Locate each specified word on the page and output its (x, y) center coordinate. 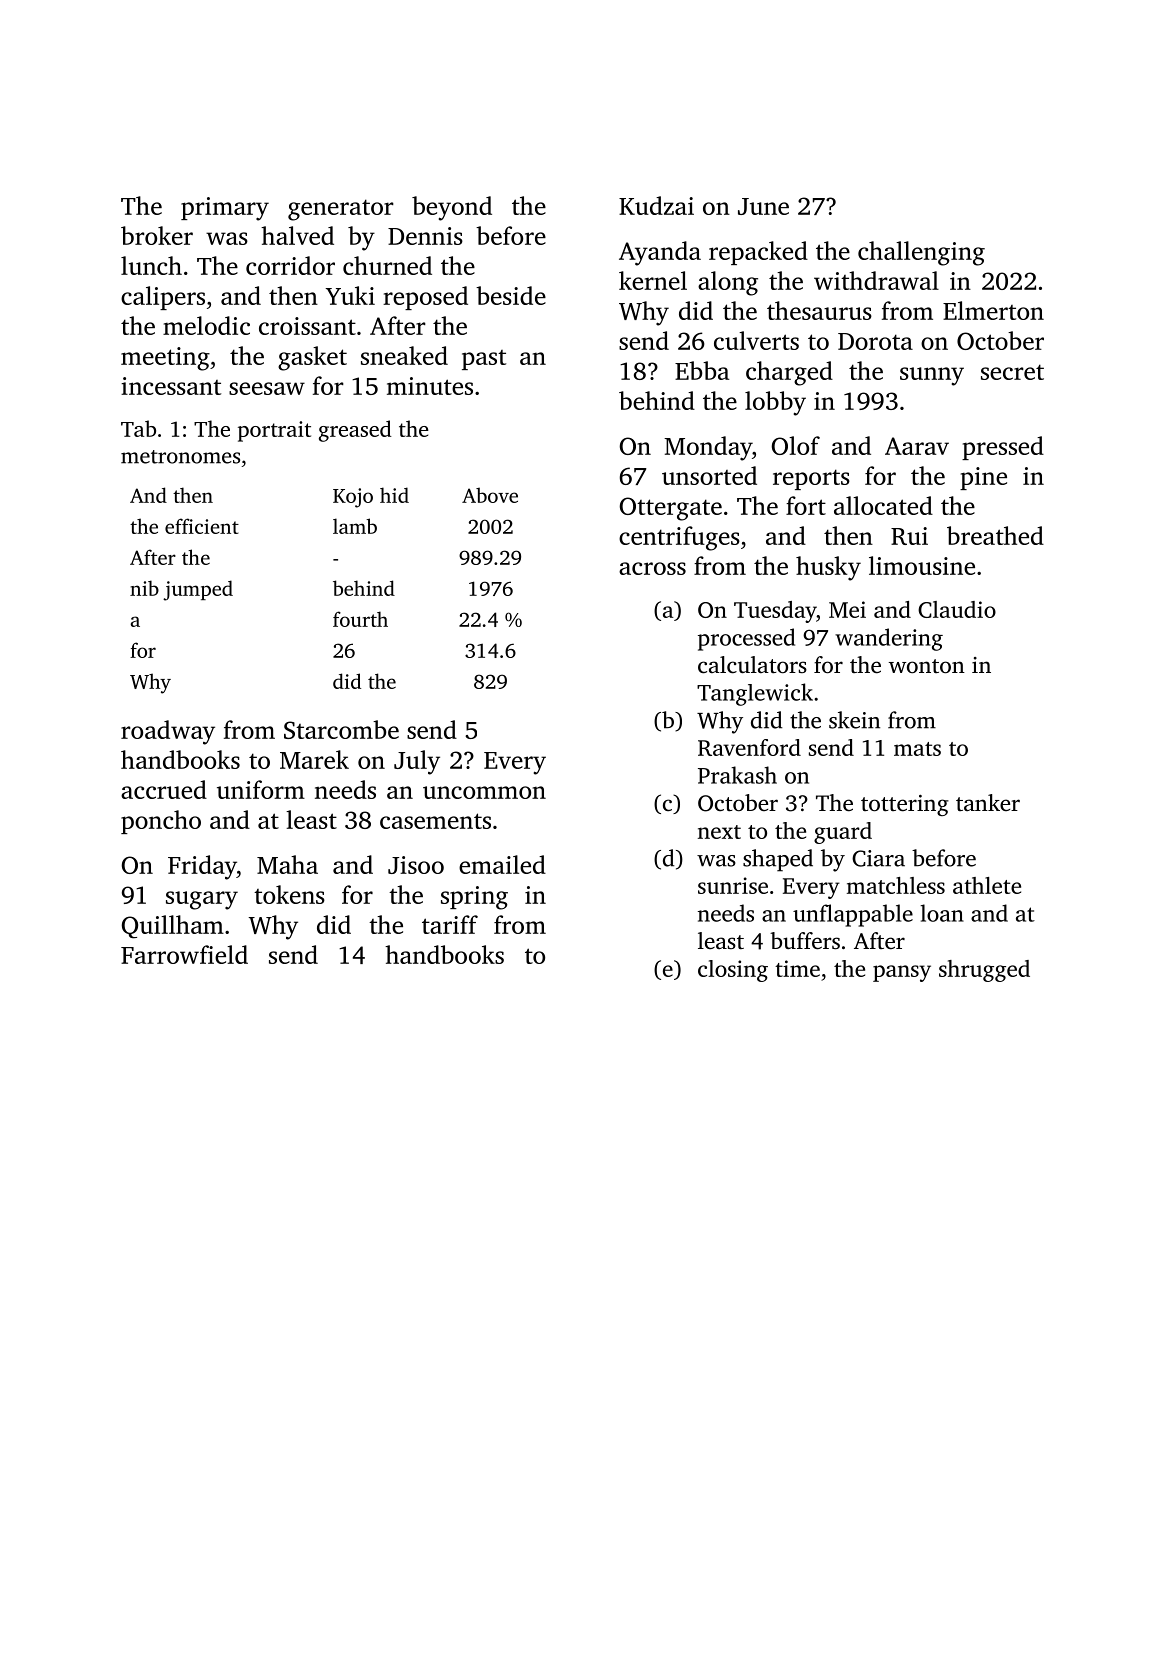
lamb (355, 526)
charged (789, 373)
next (719, 832)
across (652, 568)
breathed (995, 535)
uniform (261, 789)
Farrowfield (184, 954)
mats (917, 749)
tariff (450, 924)
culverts (756, 340)
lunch (151, 265)
